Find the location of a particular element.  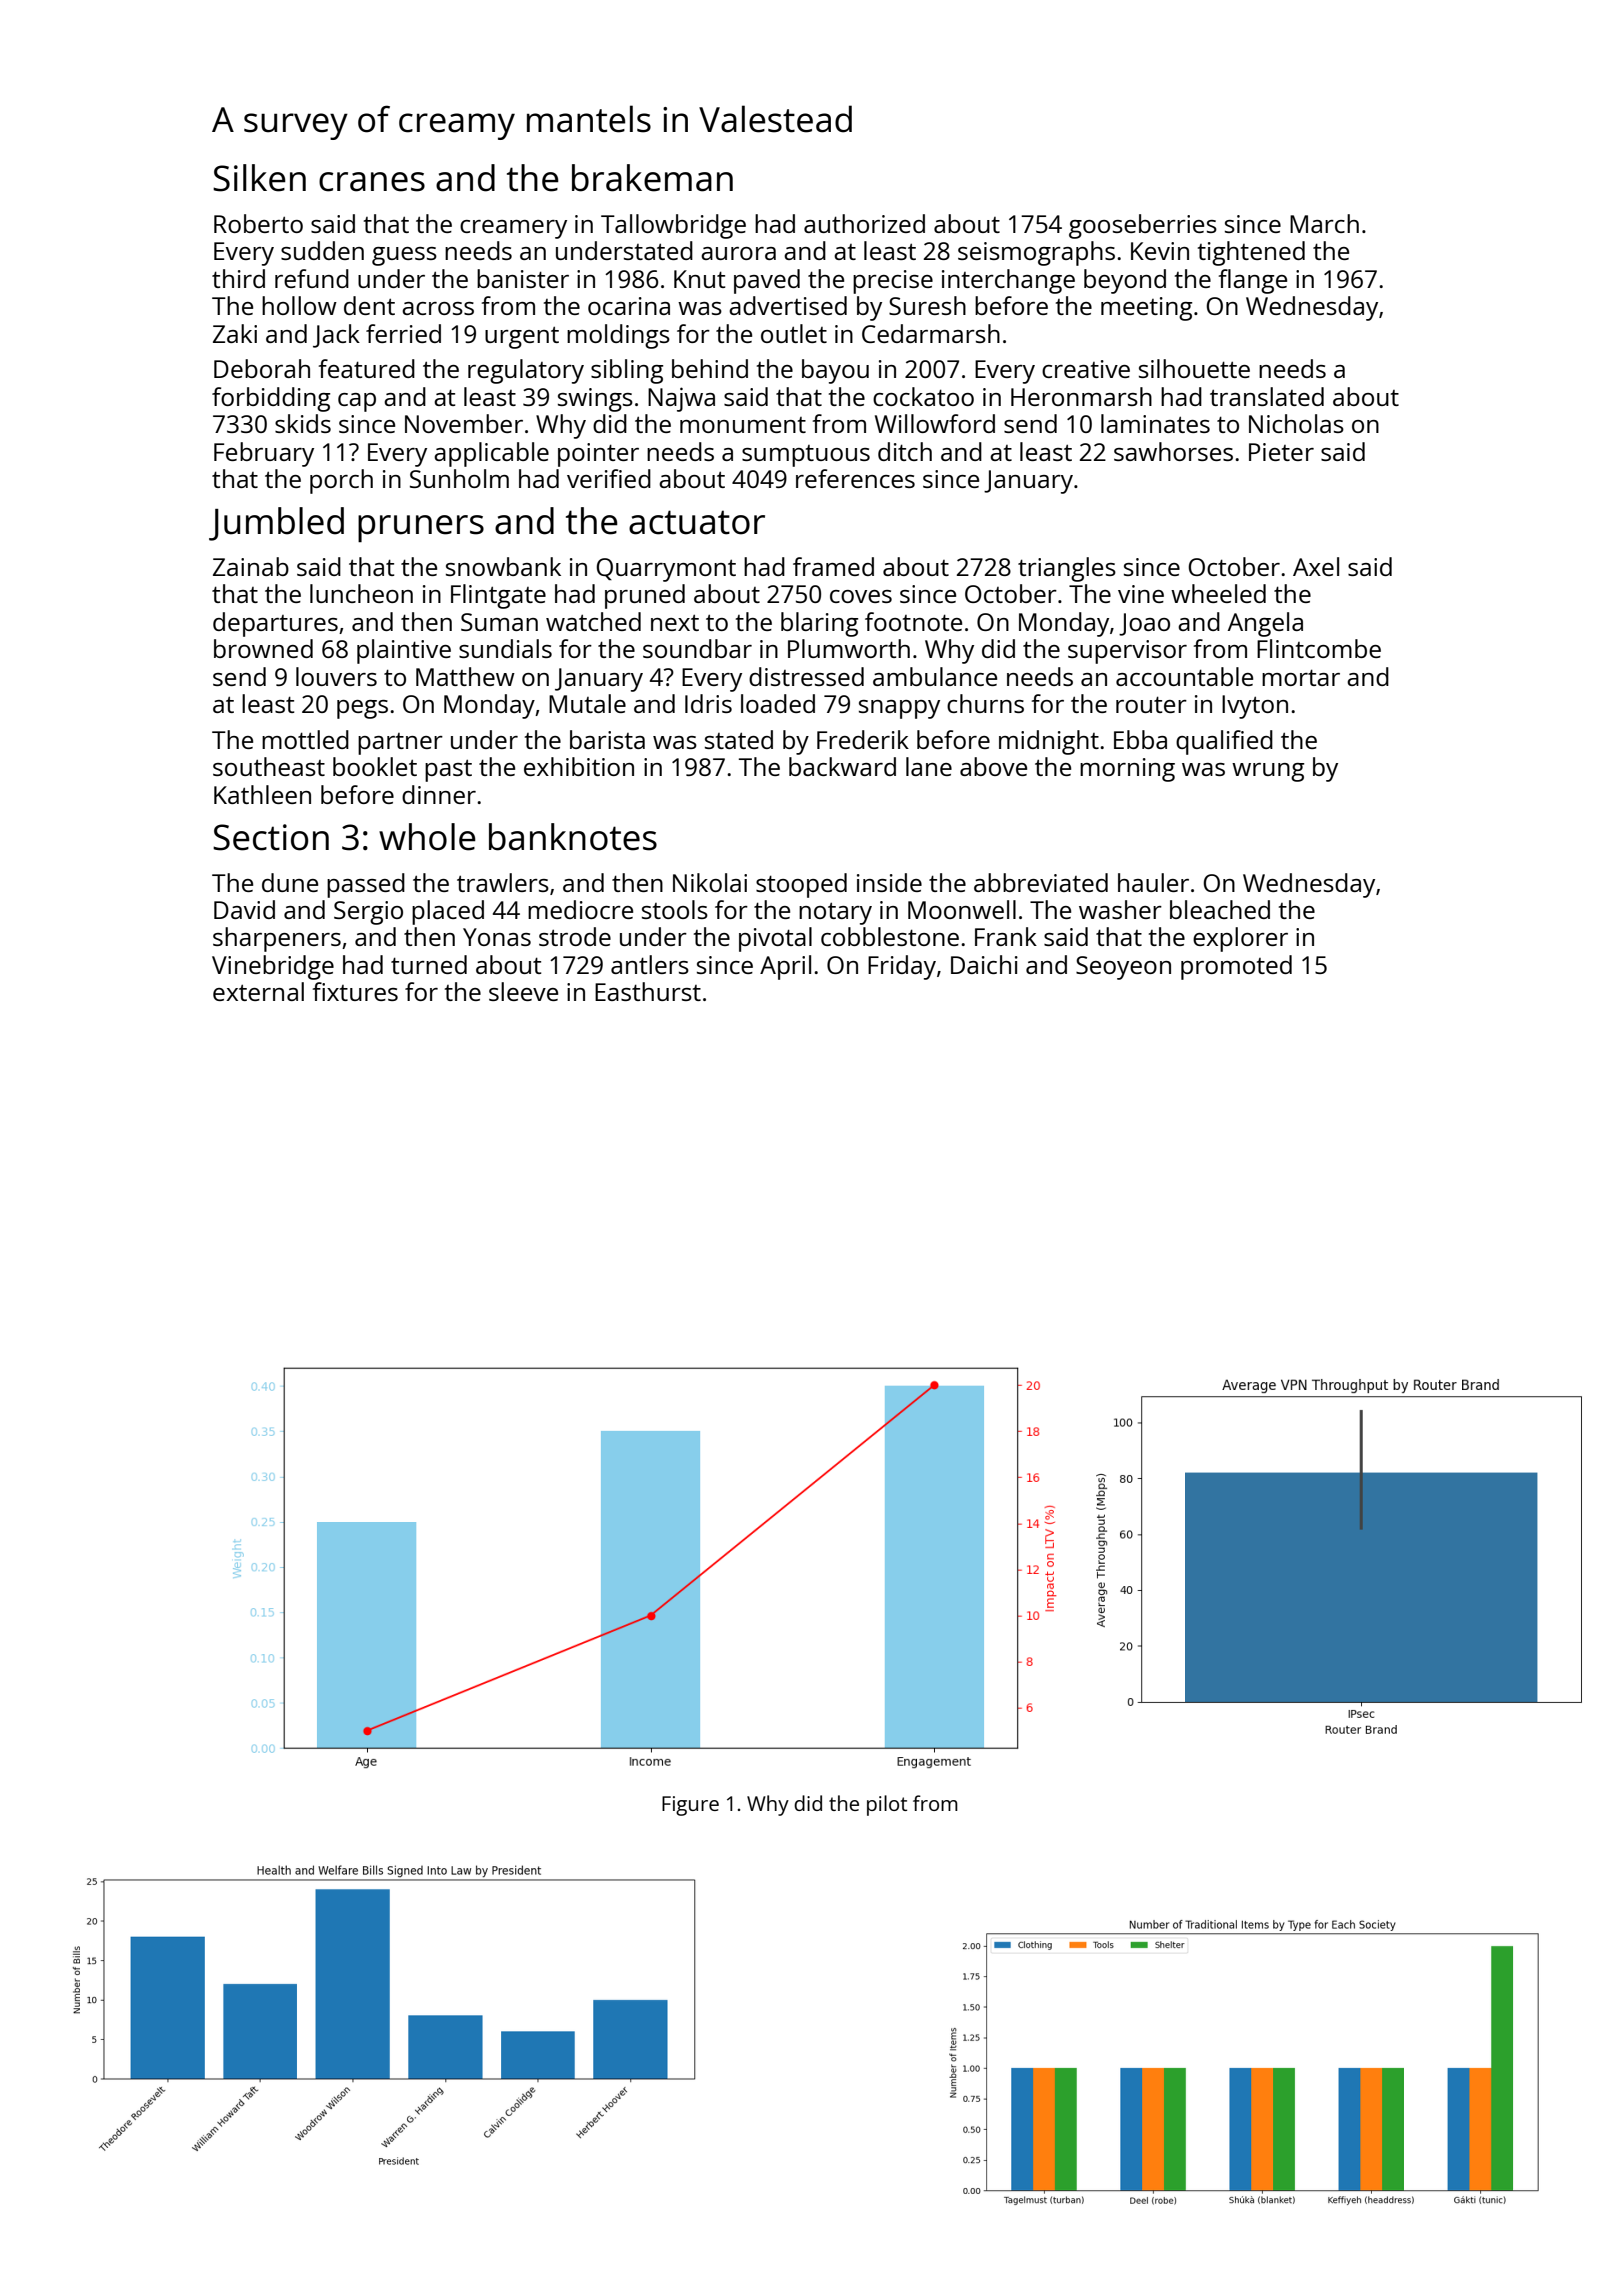

above is located at coordinates (993, 766).
